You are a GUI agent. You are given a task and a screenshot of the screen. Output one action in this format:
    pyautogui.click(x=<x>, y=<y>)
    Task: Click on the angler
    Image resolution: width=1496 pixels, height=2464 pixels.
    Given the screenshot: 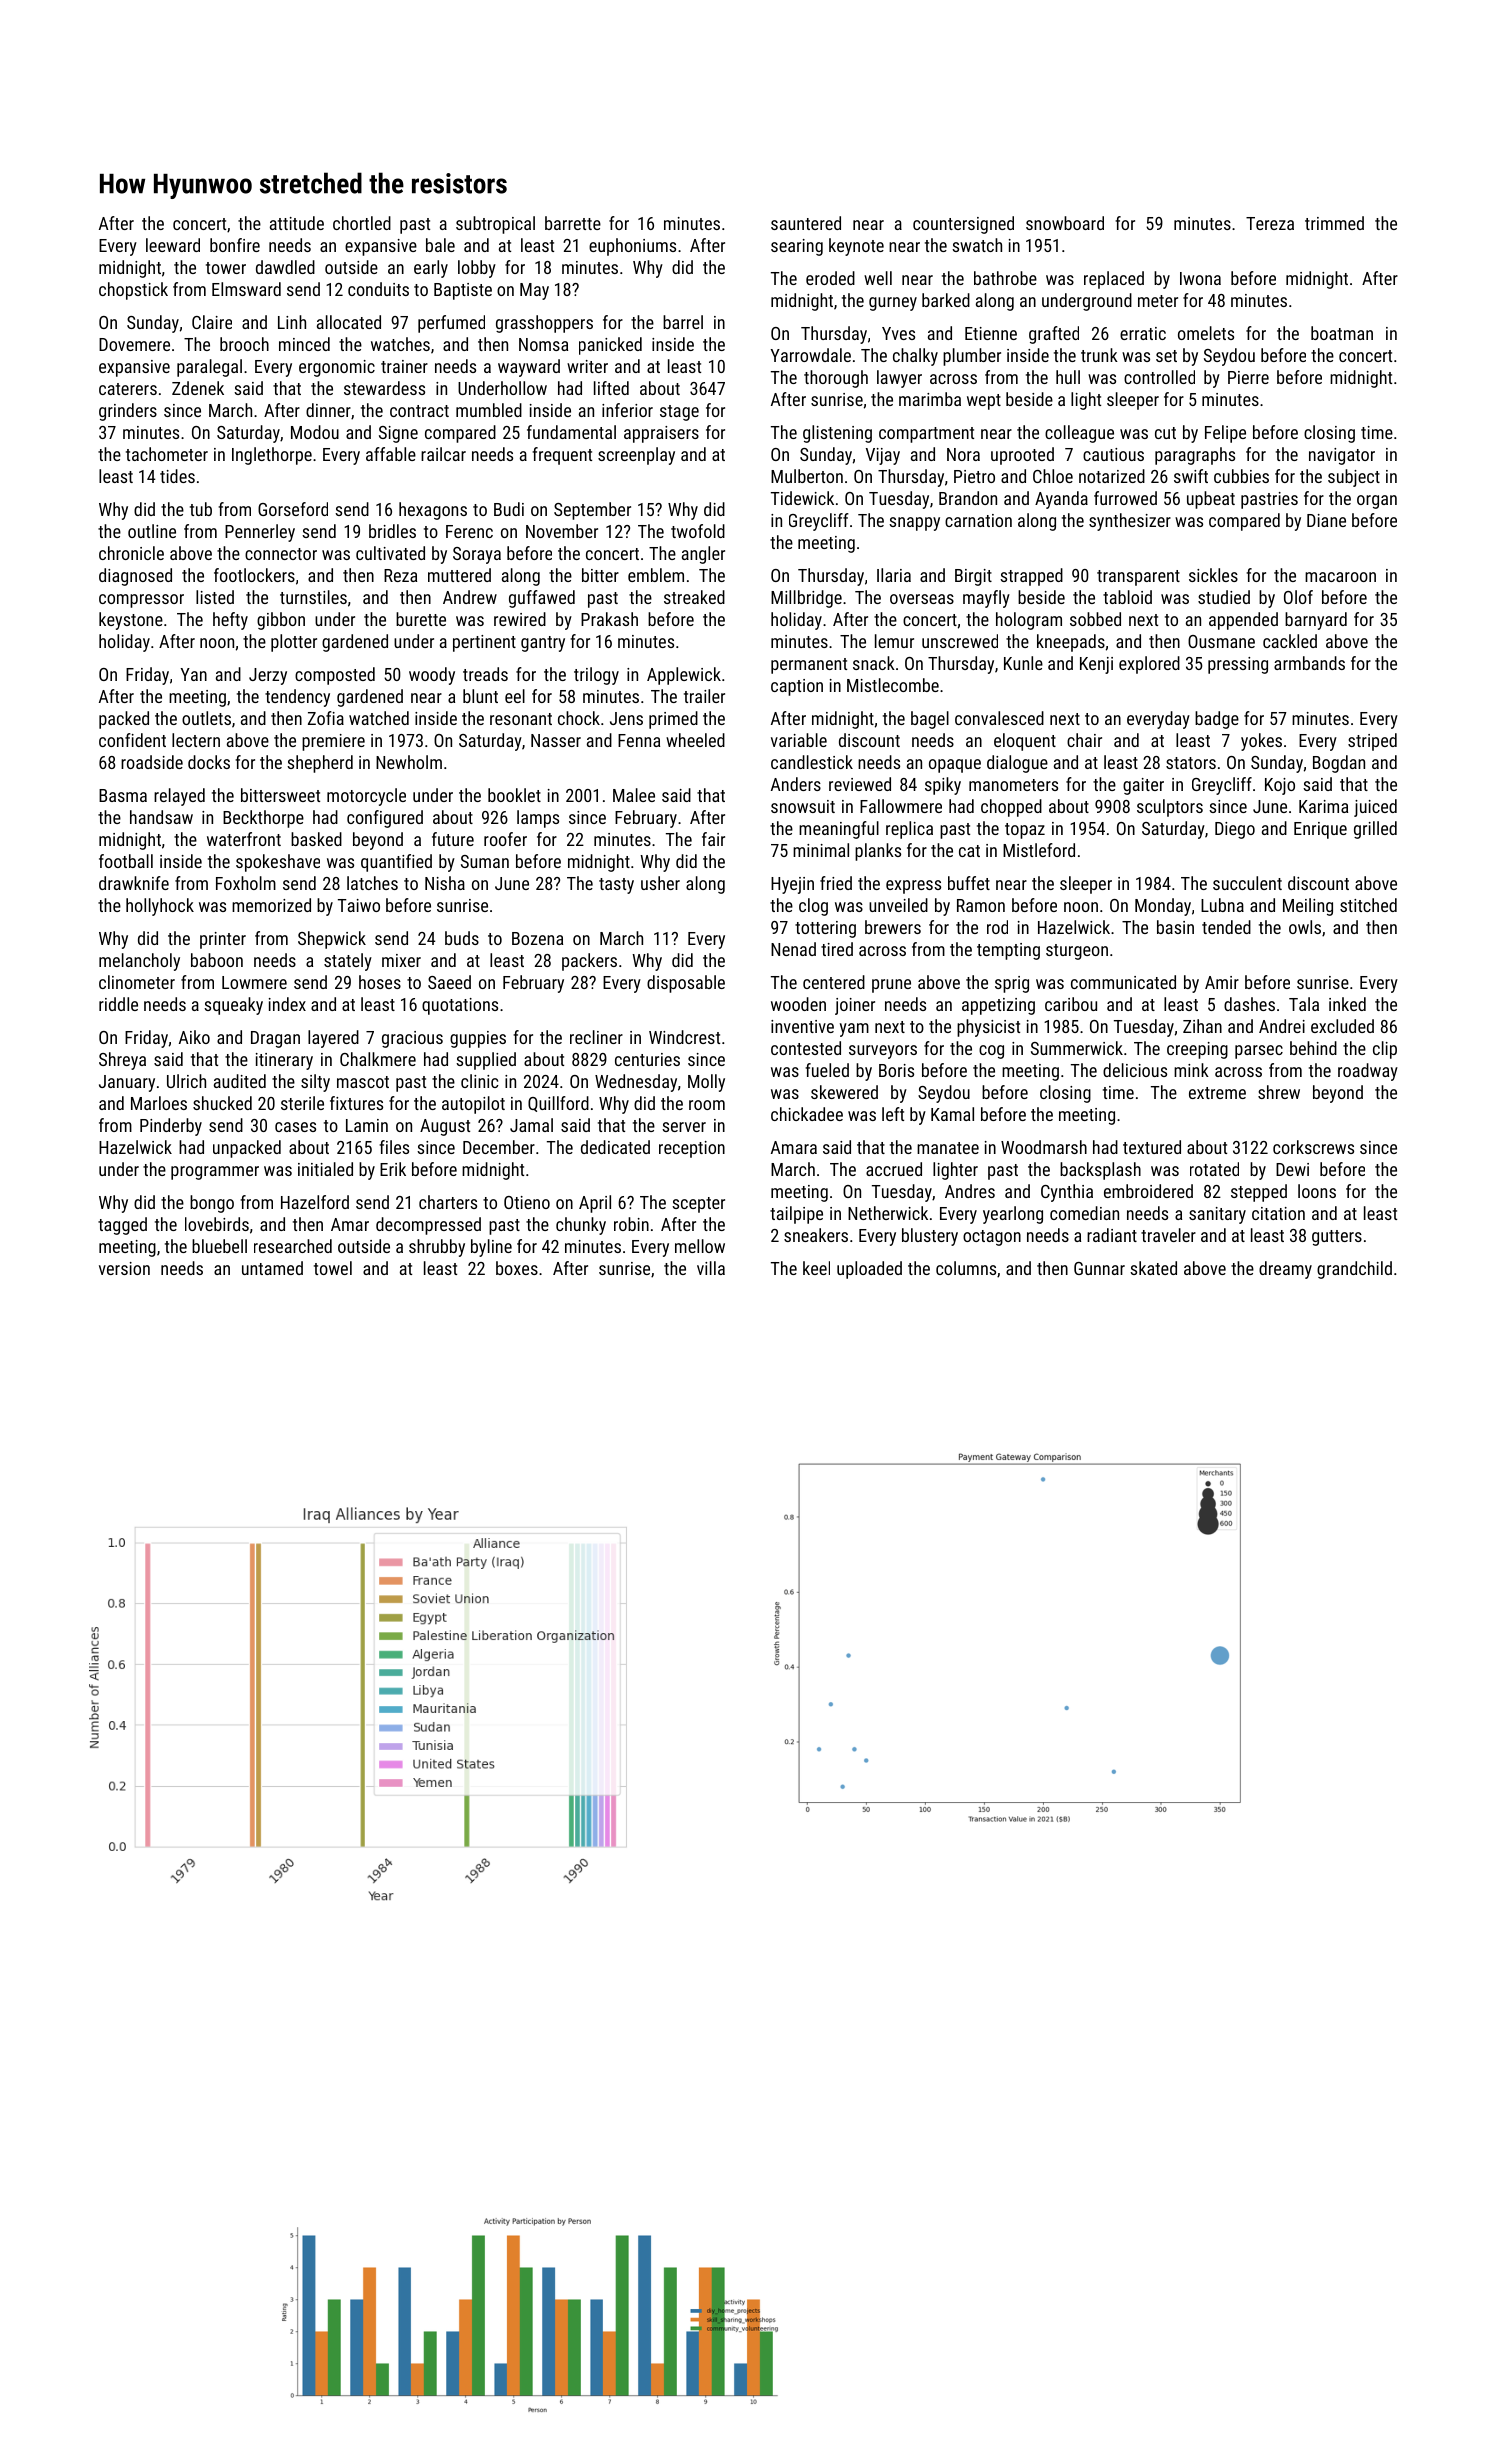 What is the action you would take?
    pyautogui.click(x=703, y=555)
